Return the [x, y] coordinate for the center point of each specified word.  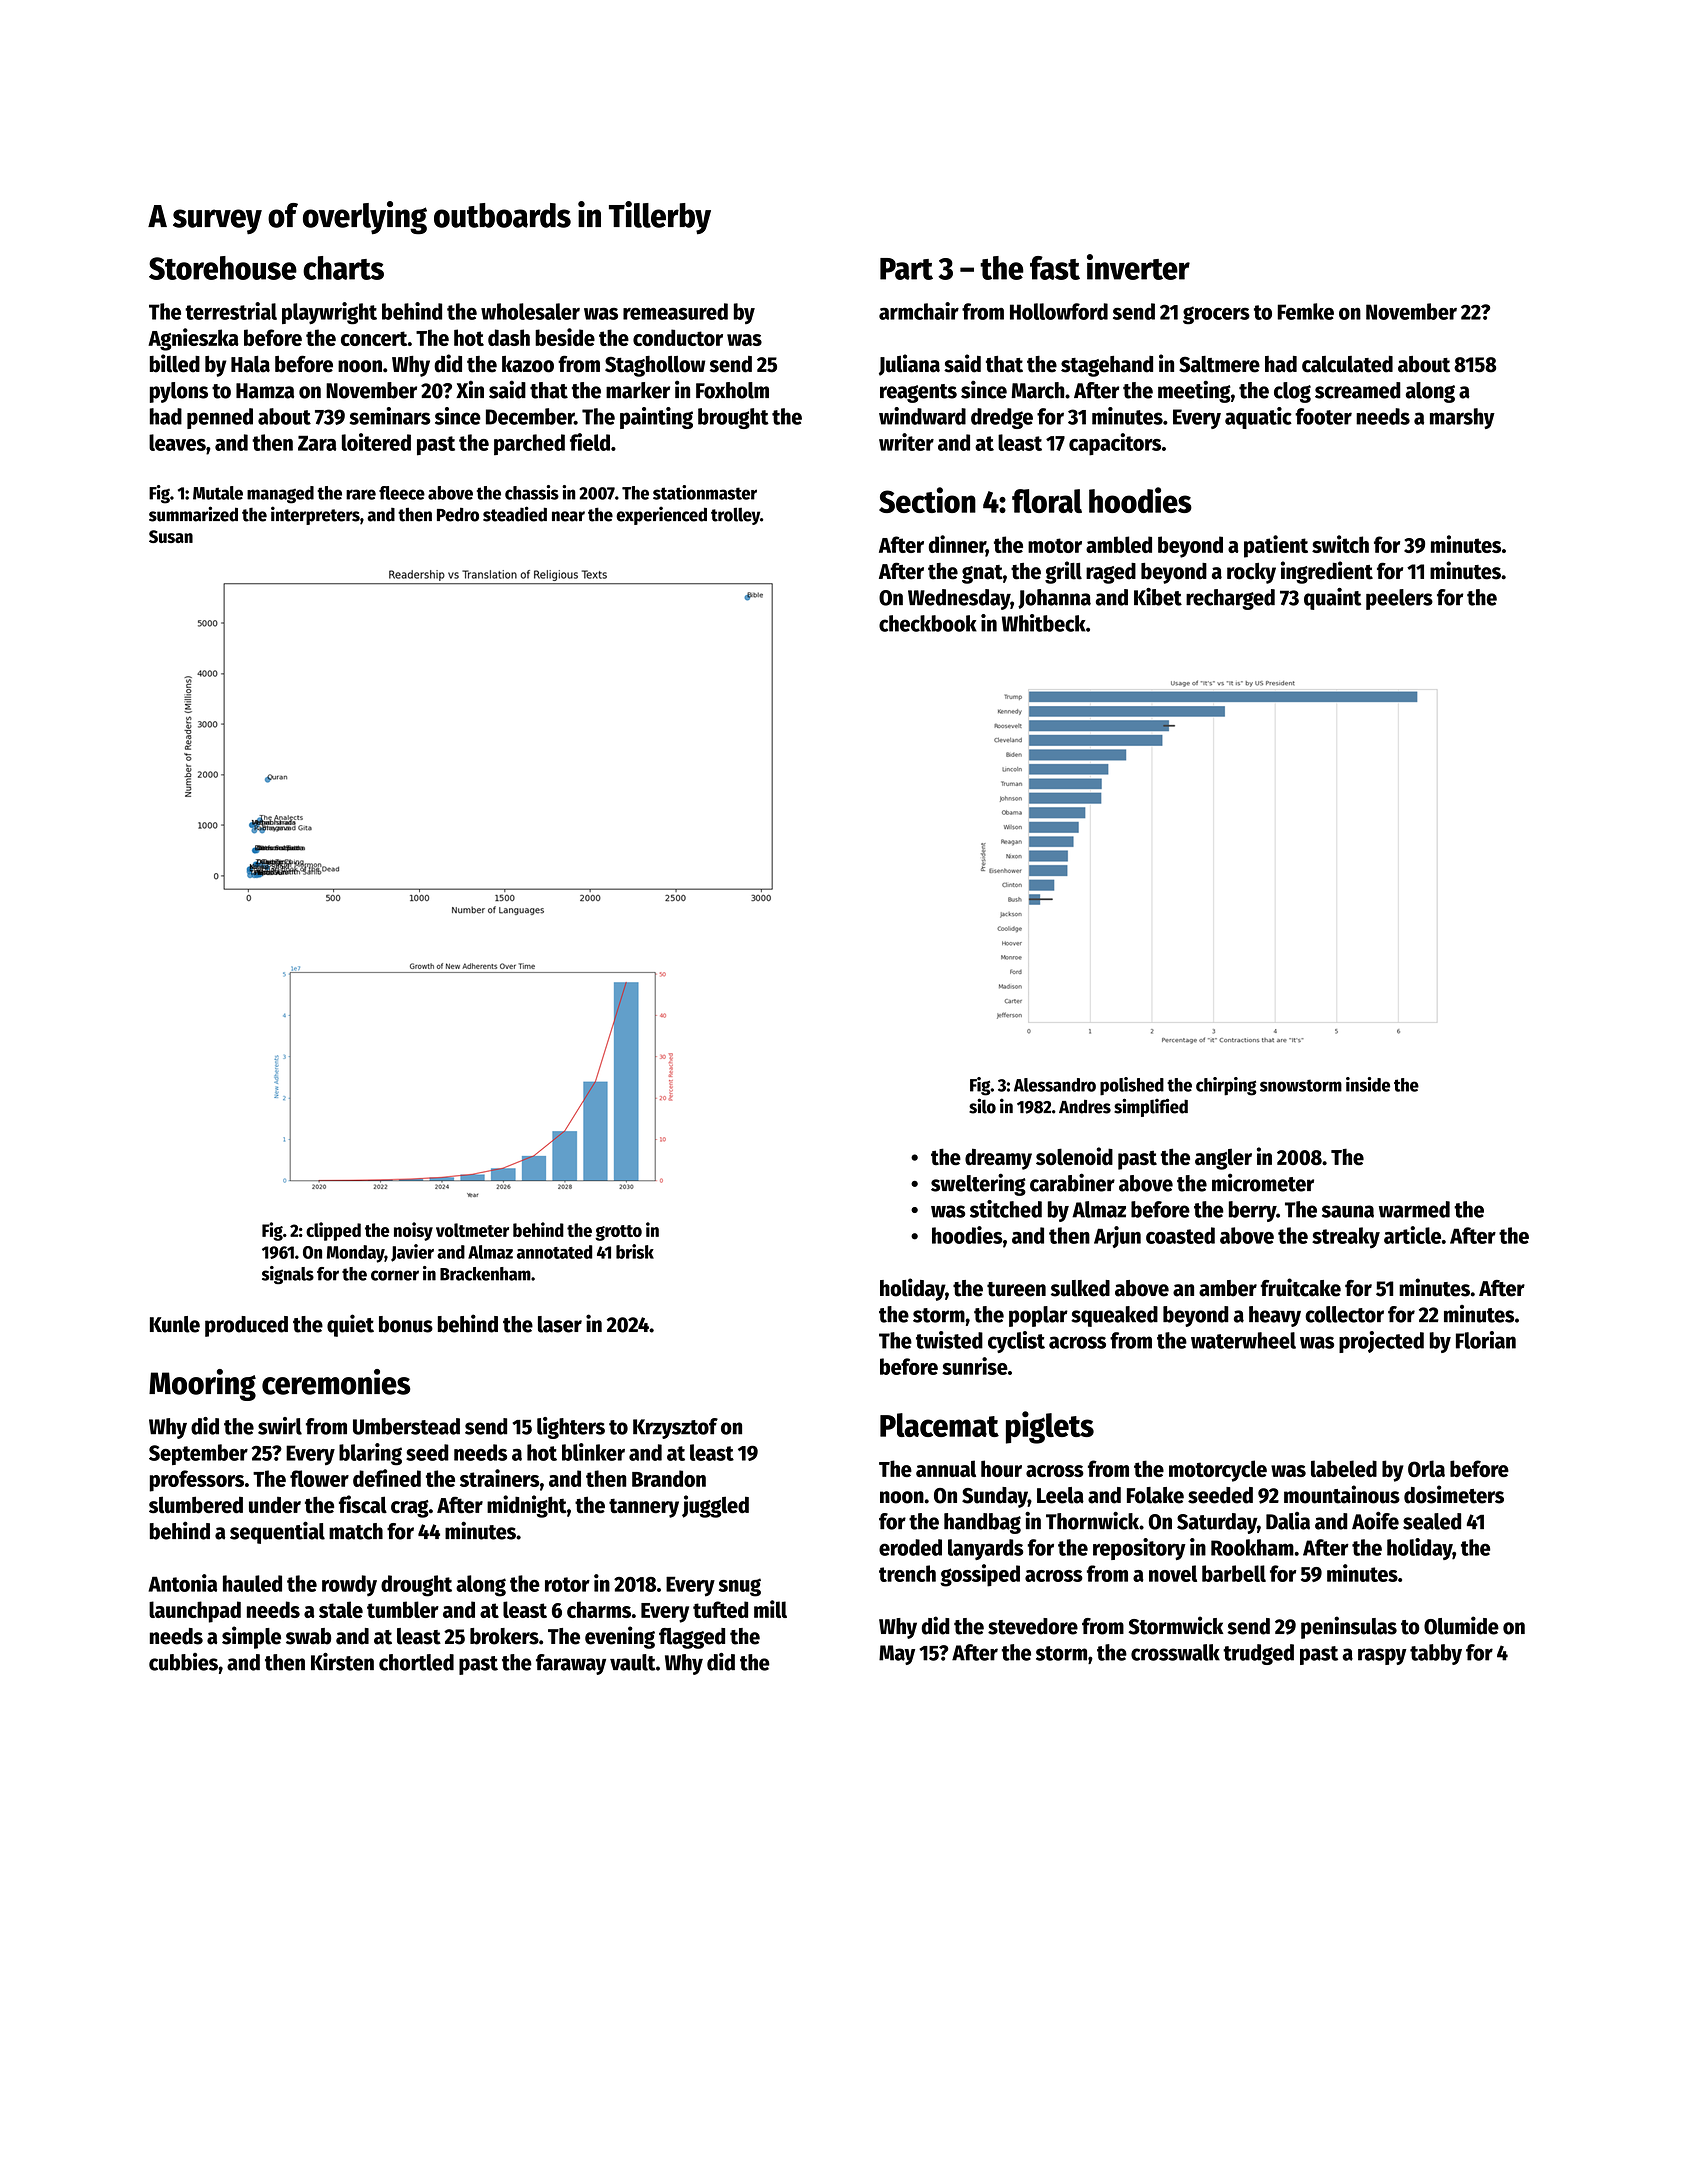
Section [927, 500]
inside [1368, 1084]
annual [946, 1468]
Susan [171, 536]
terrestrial [231, 311]
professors [197, 1481]
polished [1132, 1086]
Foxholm [732, 390]
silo [982, 1106]
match [356, 1531]
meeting [1194, 391]
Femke [1305, 311]
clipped [333, 1231]
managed [280, 495]
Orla [1426, 1468]
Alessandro [1055, 1085]
